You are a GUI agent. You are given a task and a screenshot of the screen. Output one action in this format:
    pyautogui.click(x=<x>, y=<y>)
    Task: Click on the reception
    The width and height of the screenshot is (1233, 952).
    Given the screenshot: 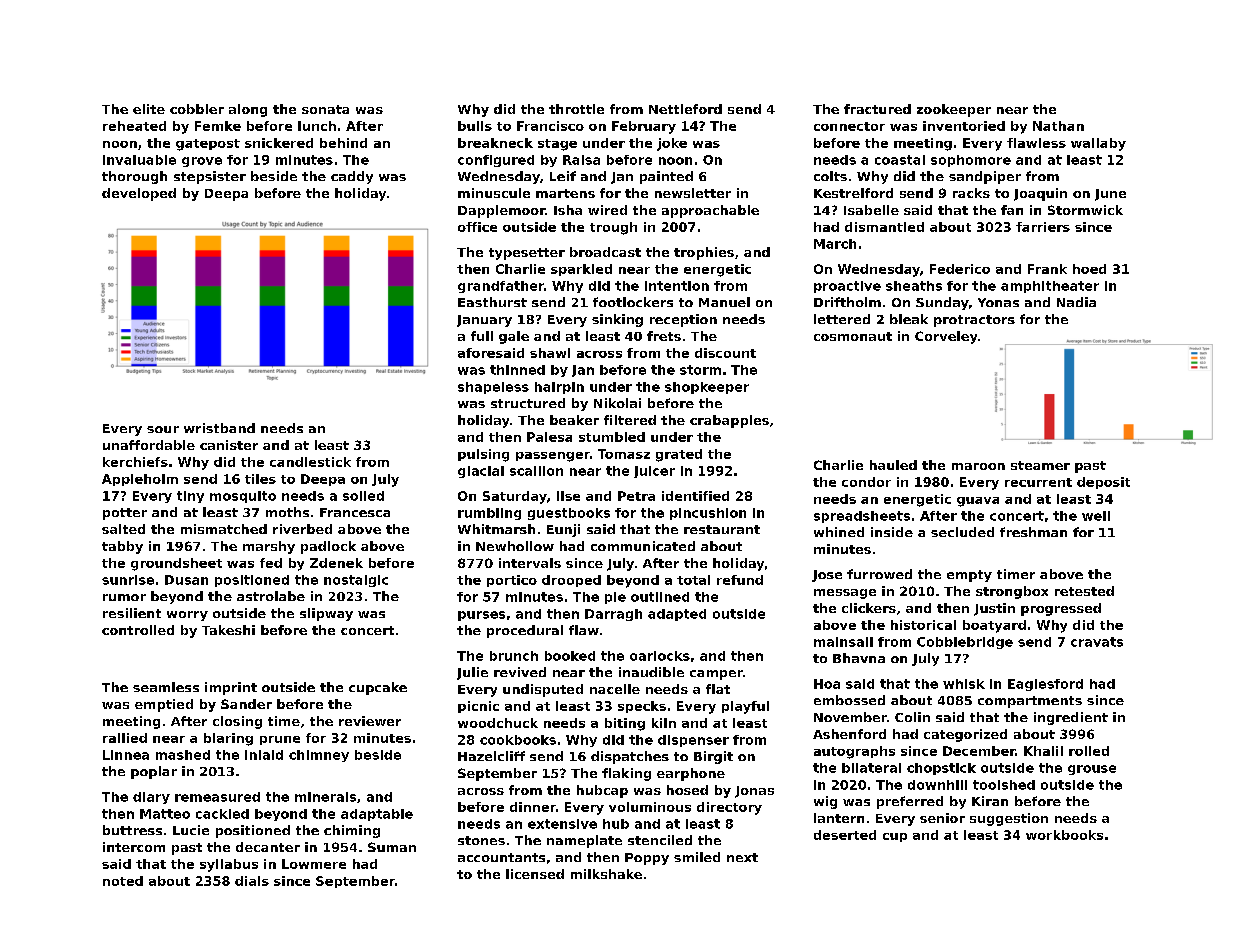 What is the action you would take?
    pyautogui.click(x=683, y=320)
